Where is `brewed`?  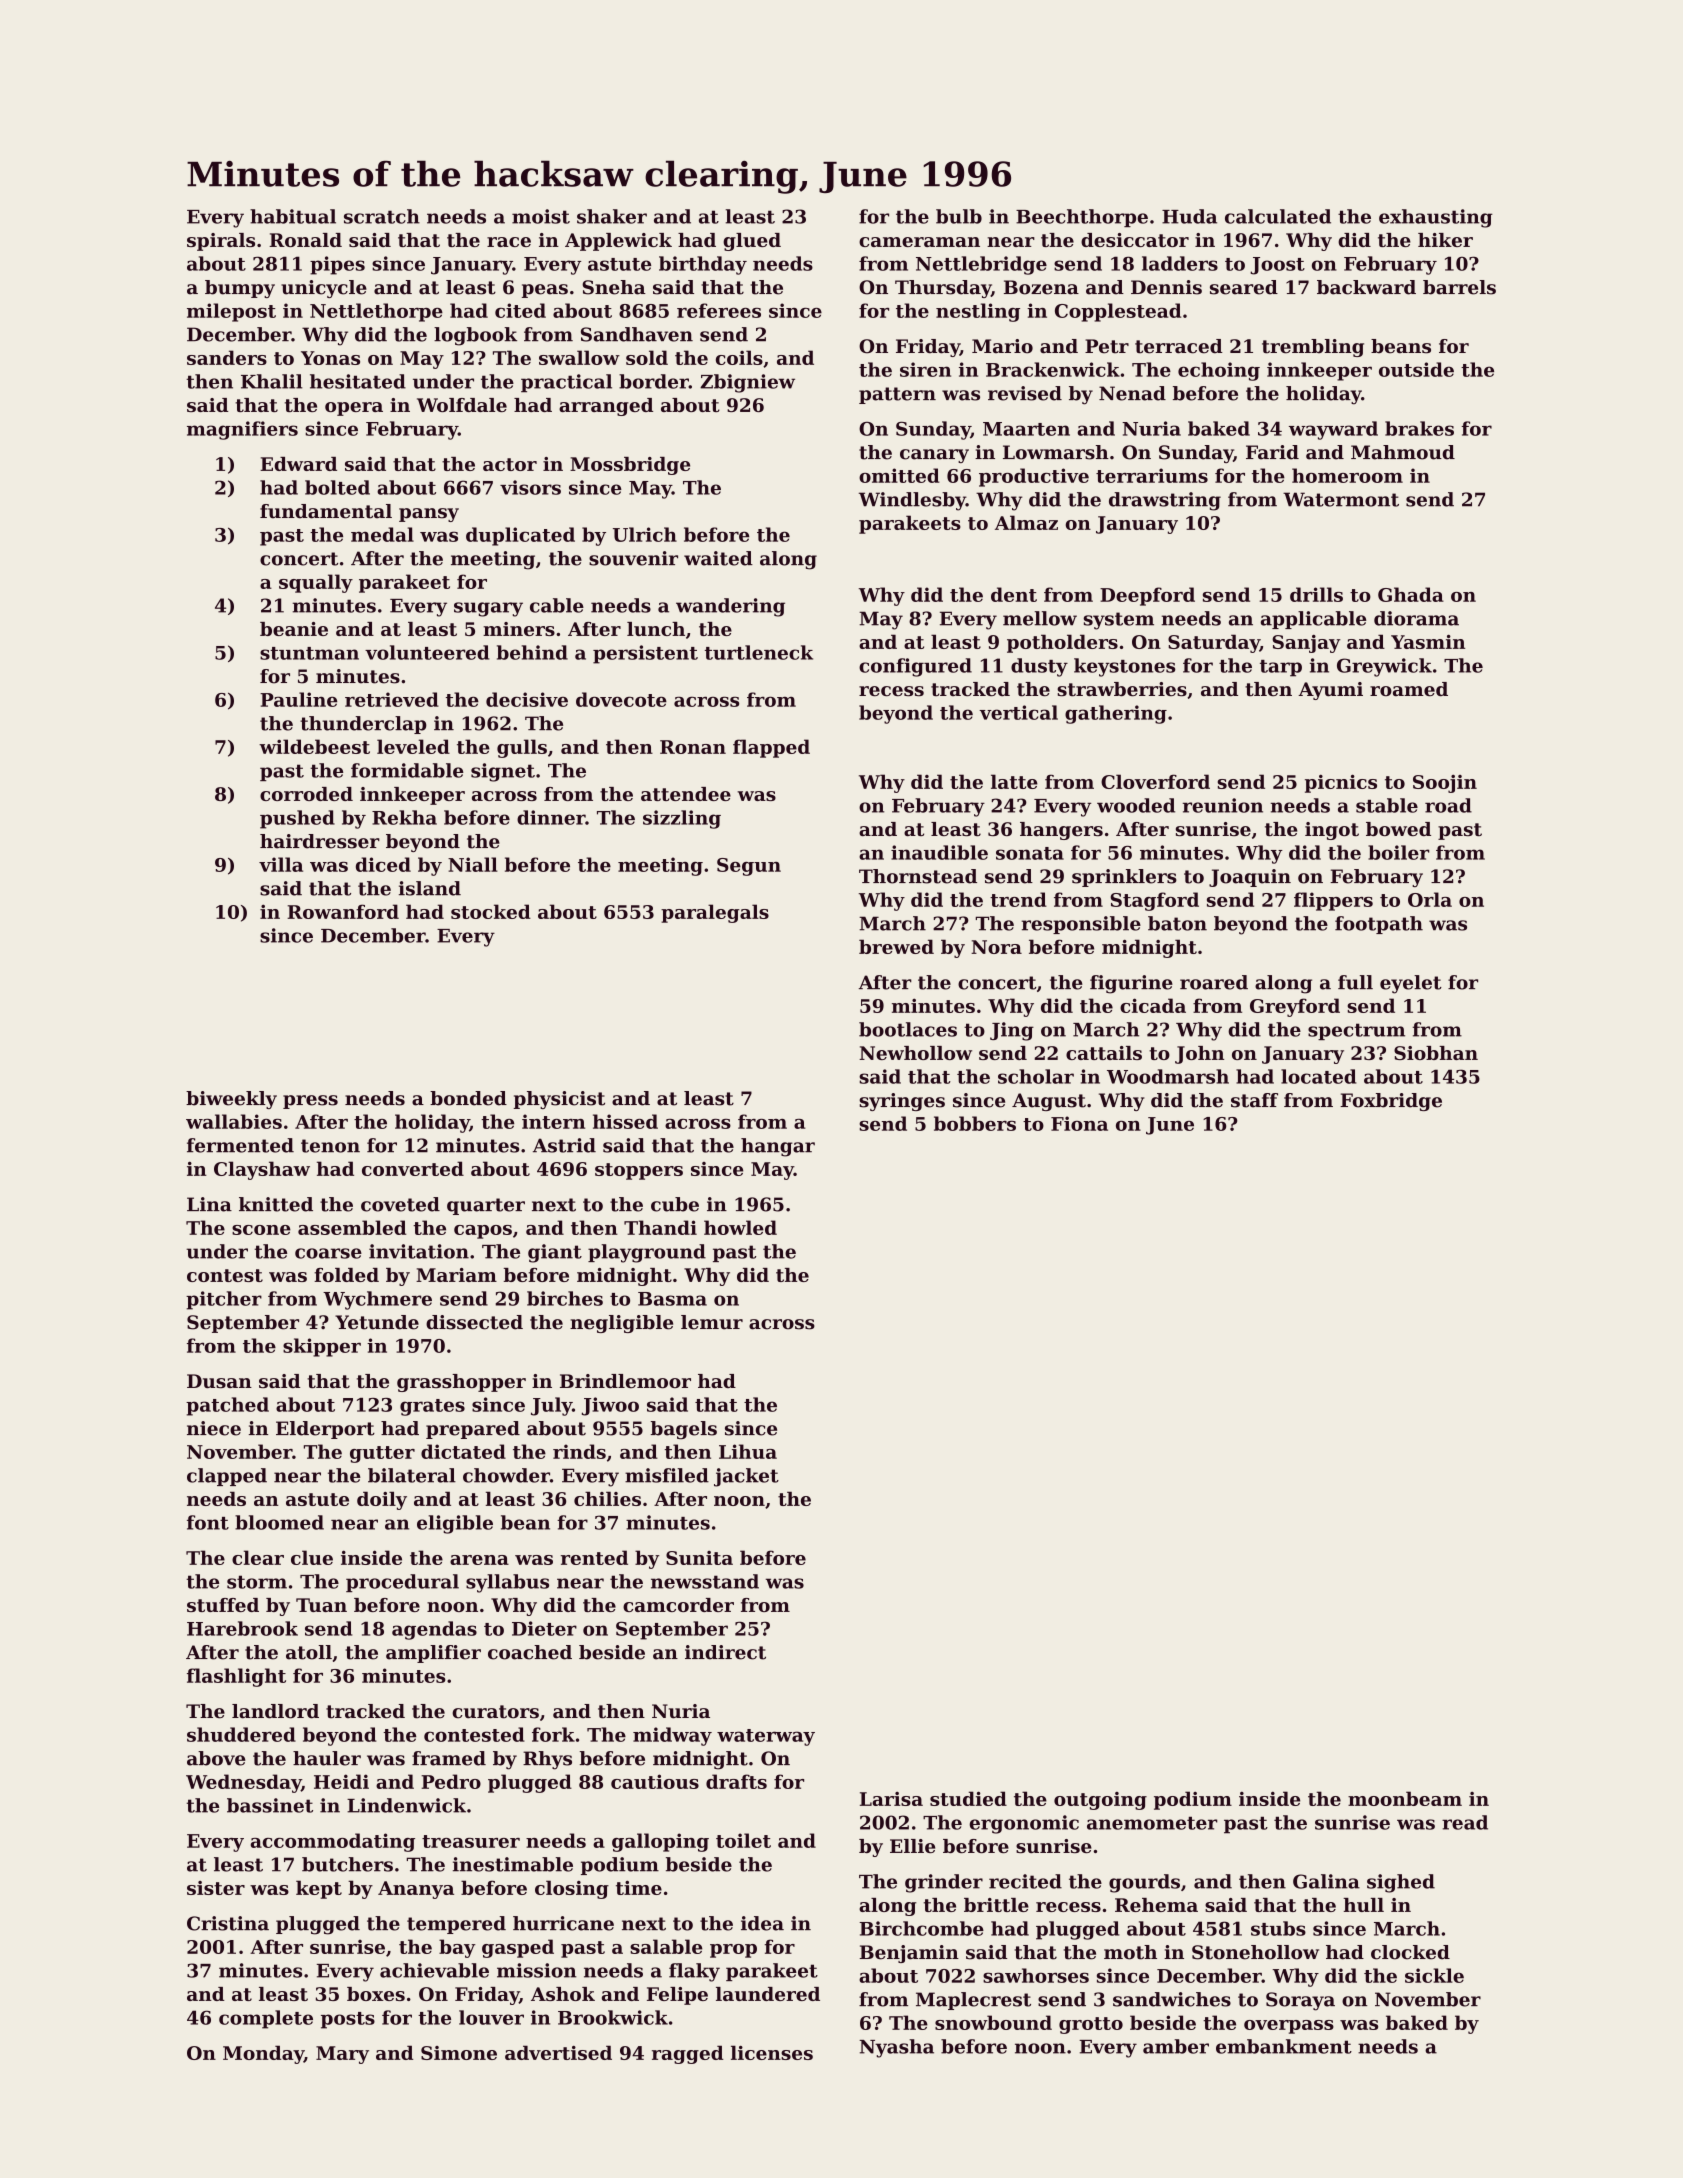
brewed is located at coordinates (896, 946).
